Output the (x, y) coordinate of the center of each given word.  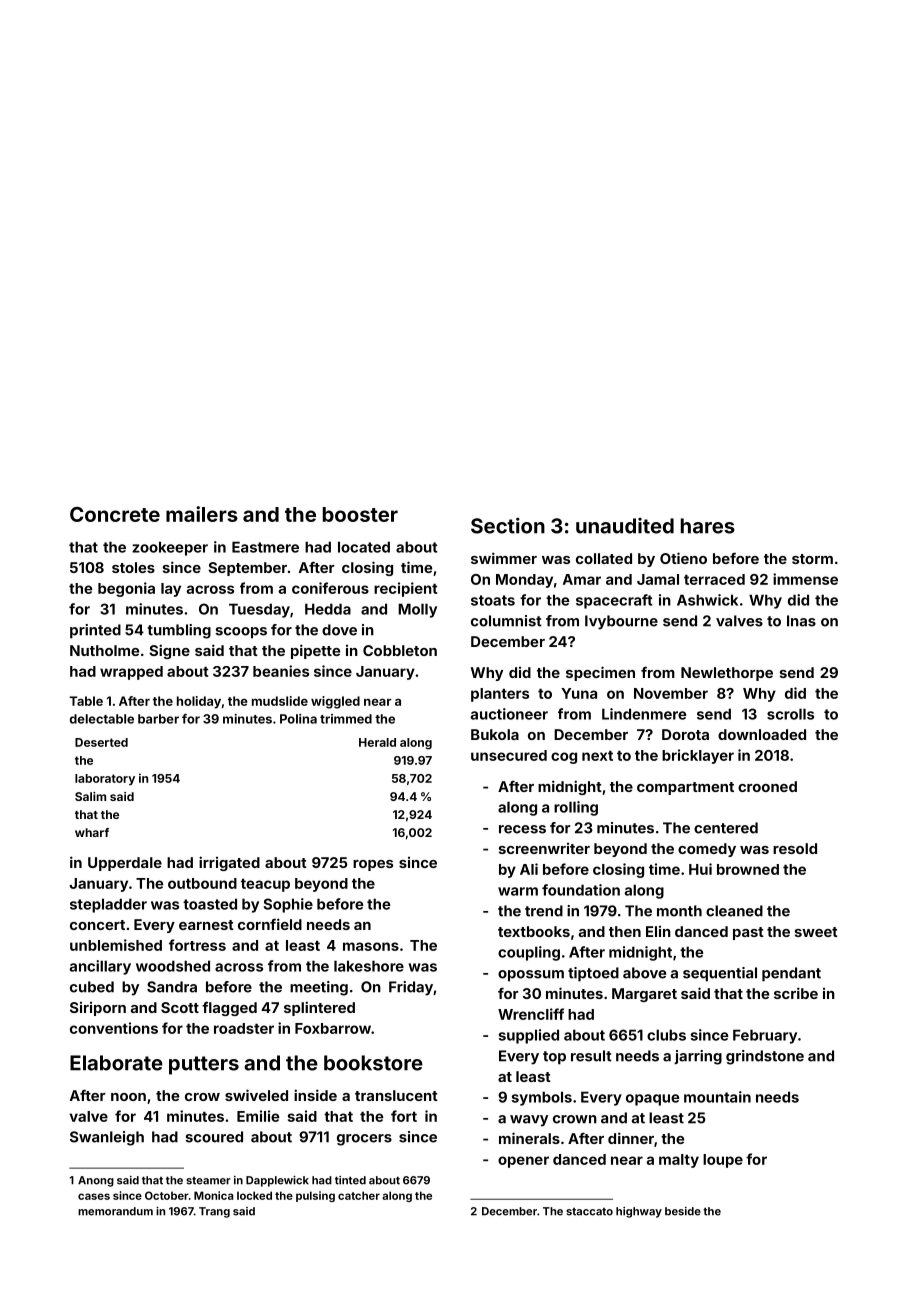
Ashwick (707, 600)
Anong (96, 1181)
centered (726, 828)
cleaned (734, 911)
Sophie (288, 905)
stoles (133, 567)
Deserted (101, 742)
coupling (529, 953)
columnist (506, 621)
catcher (359, 1195)
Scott (180, 1007)
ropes (373, 865)
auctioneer (509, 714)
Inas (801, 621)
